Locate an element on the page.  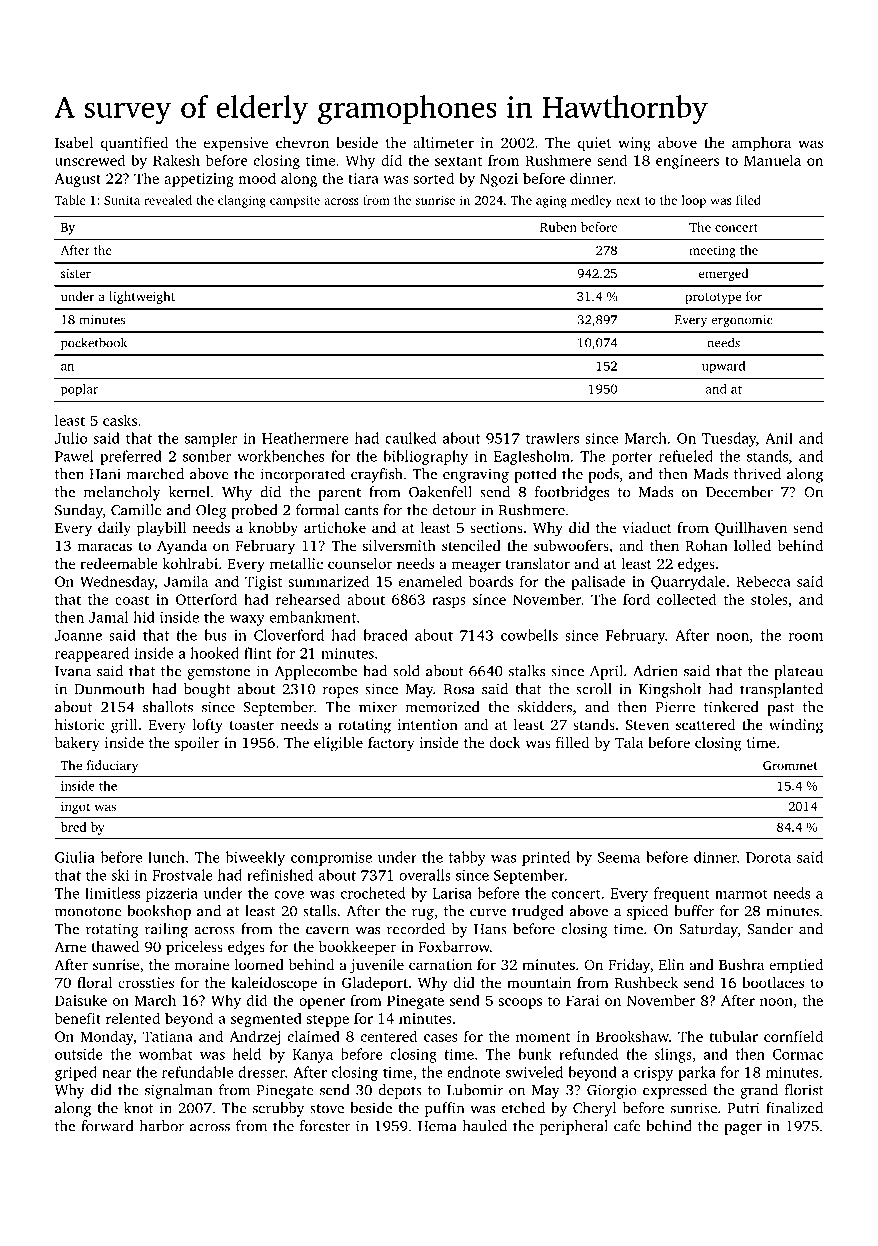
scrubby is located at coordinates (278, 1109).
